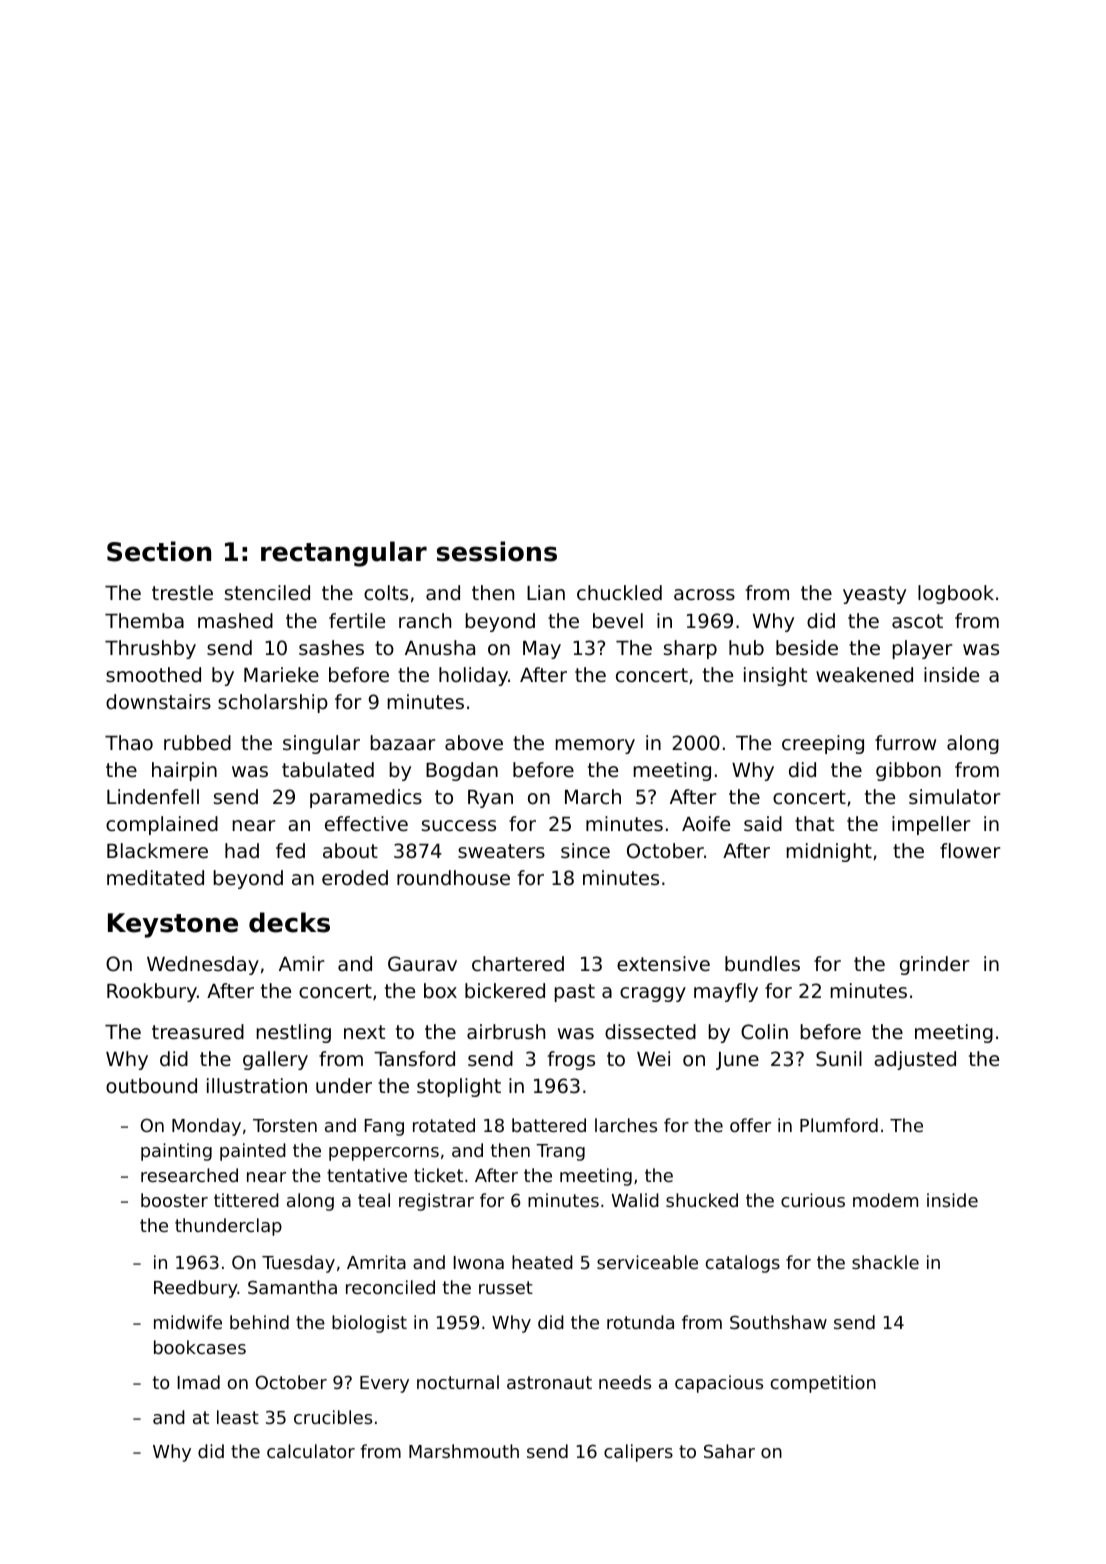 The image size is (1106, 1564). Describe the element at coordinates (384, 1154) in the screenshot. I see `peppercorns` at that location.
